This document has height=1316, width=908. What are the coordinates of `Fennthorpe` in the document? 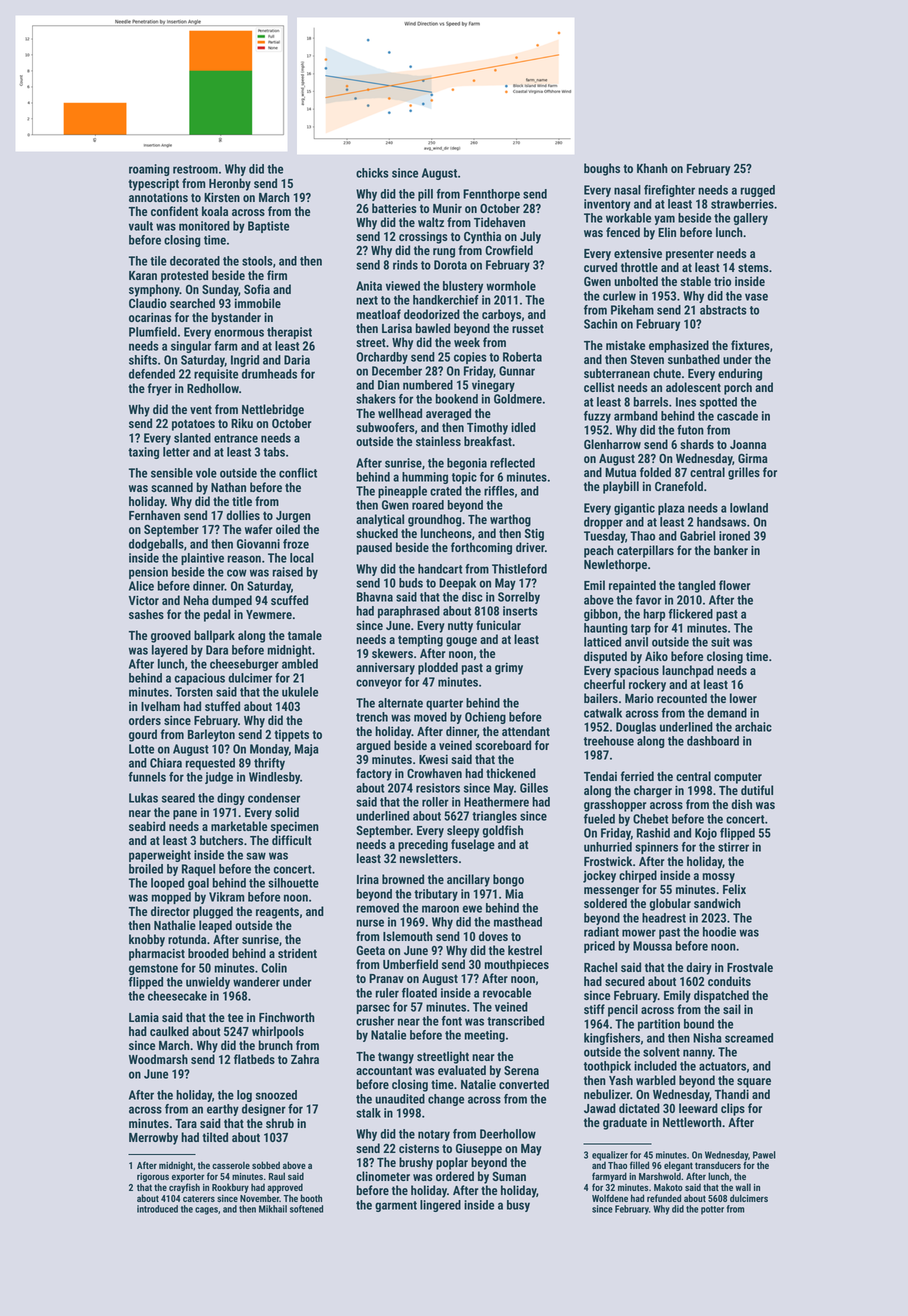 It's located at (491, 195).
